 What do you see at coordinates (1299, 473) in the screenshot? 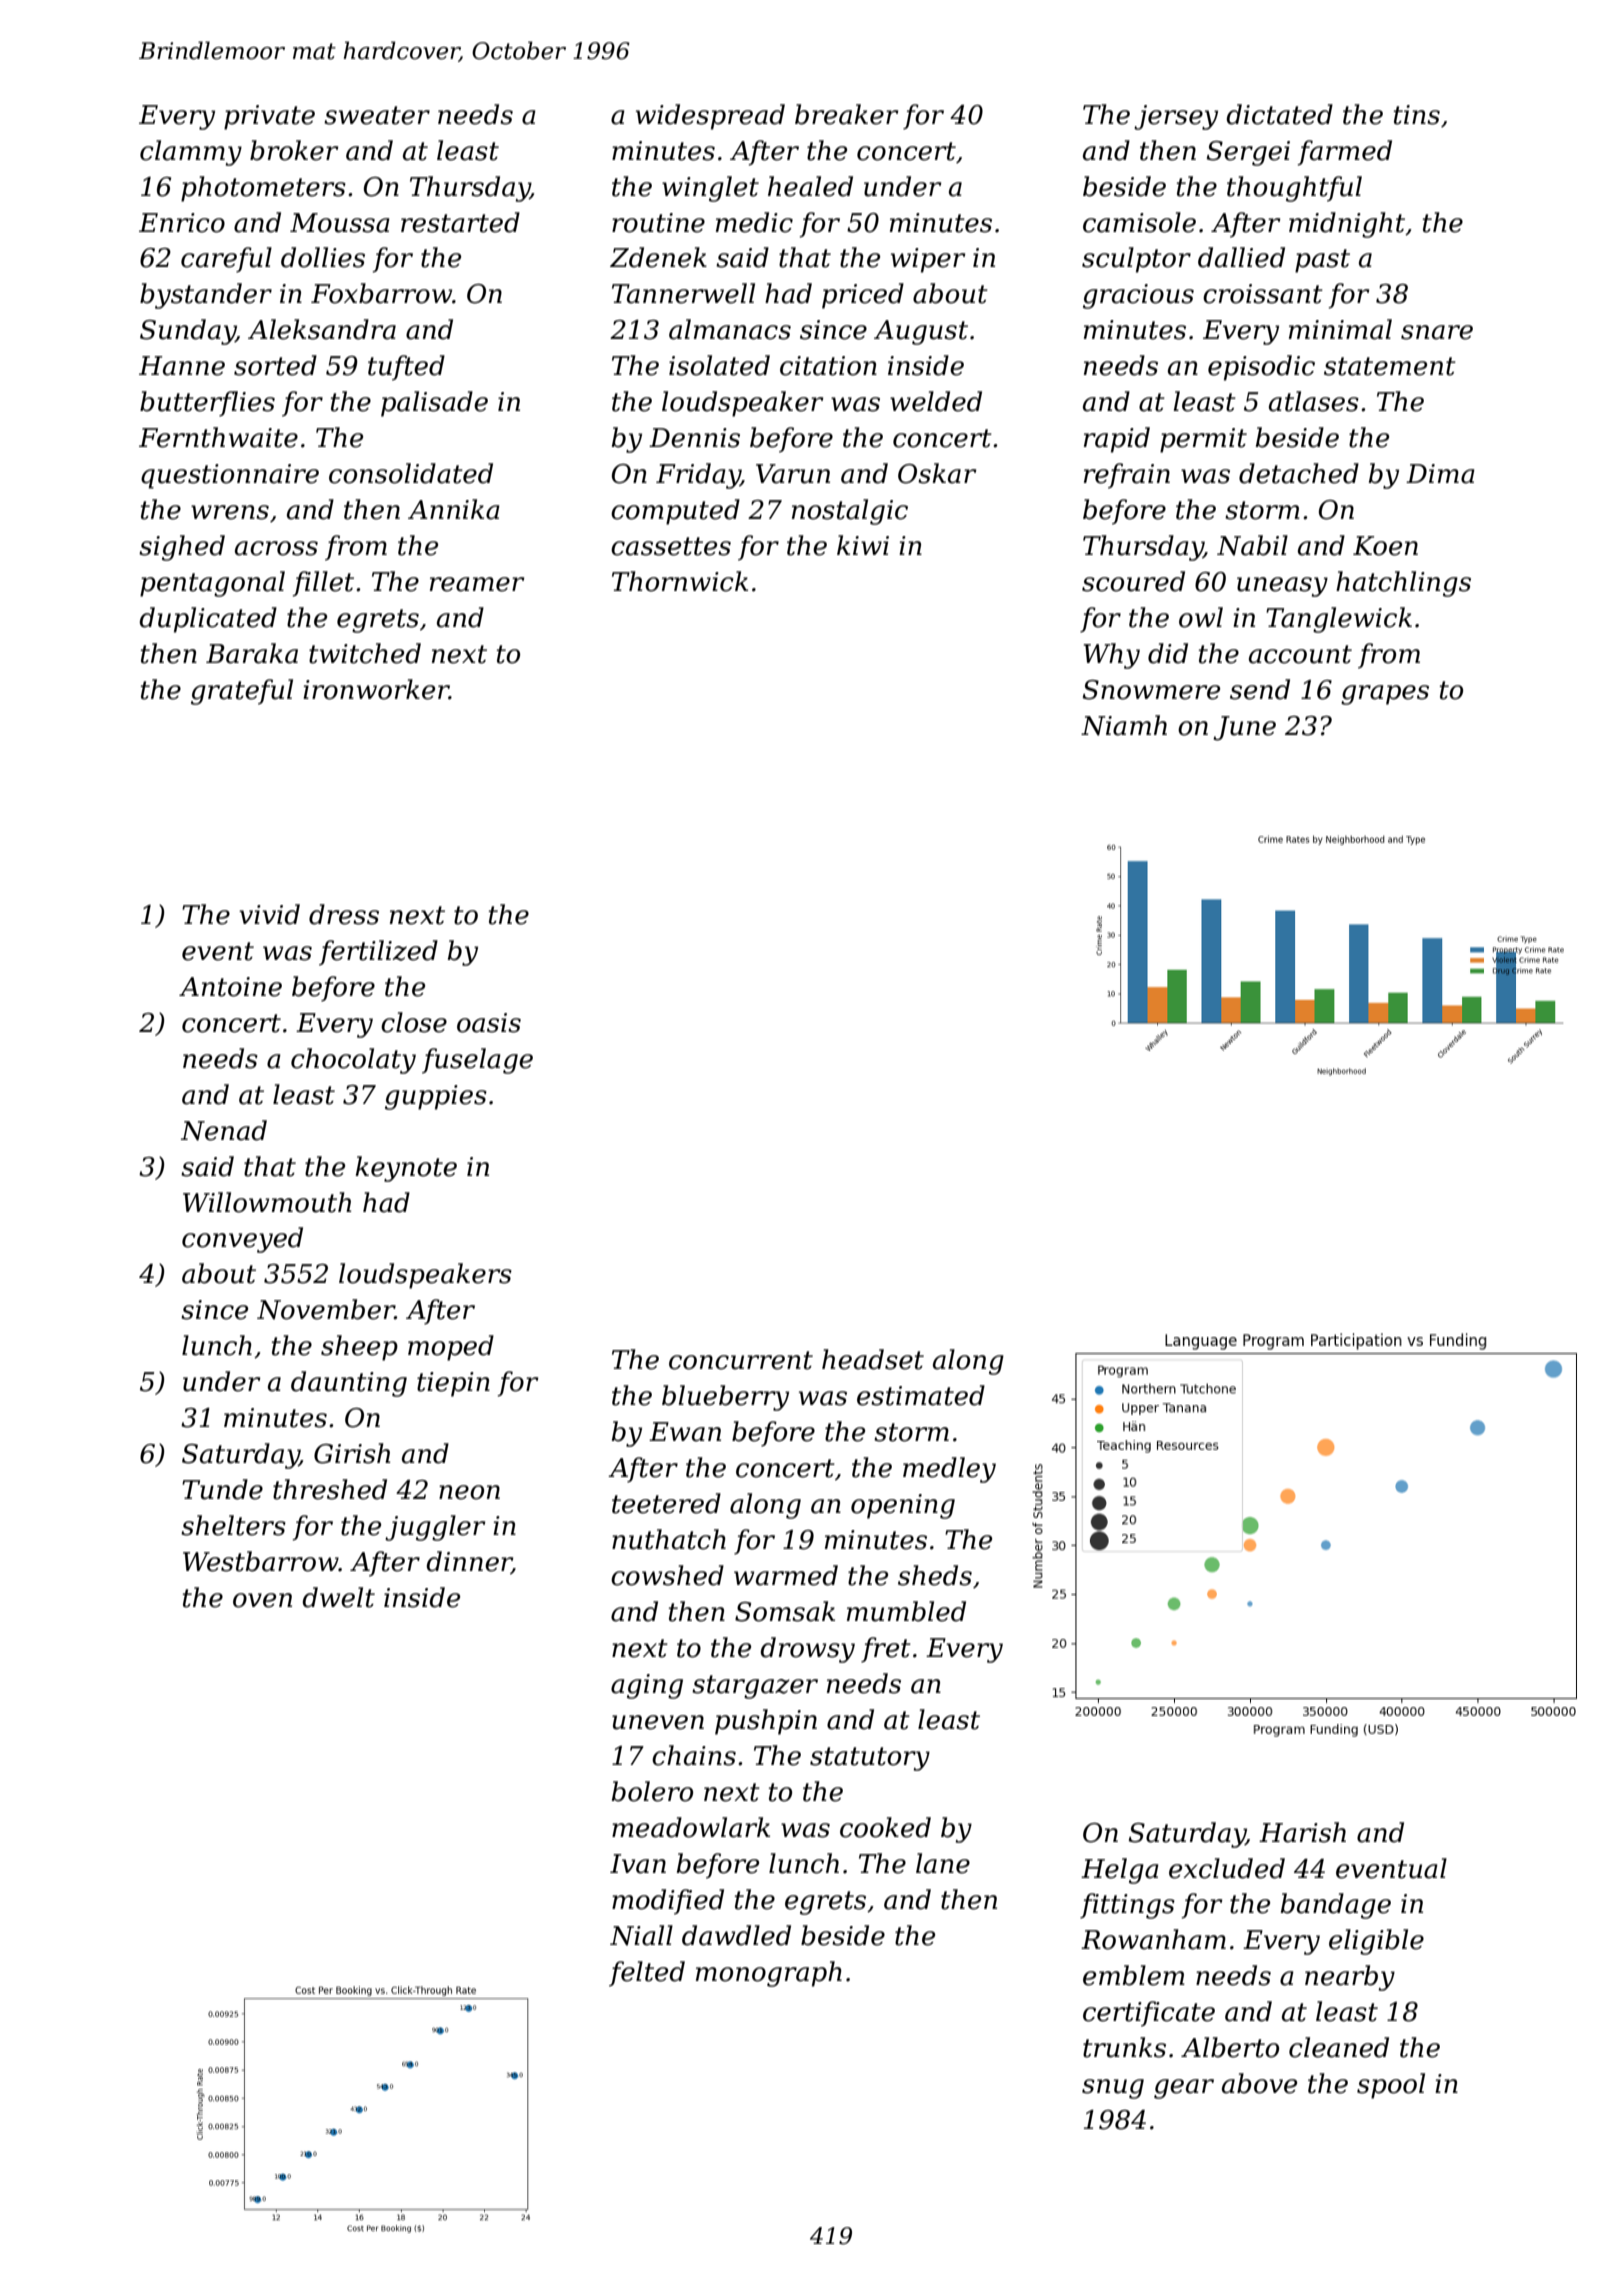
I see `detached` at bounding box center [1299, 473].
